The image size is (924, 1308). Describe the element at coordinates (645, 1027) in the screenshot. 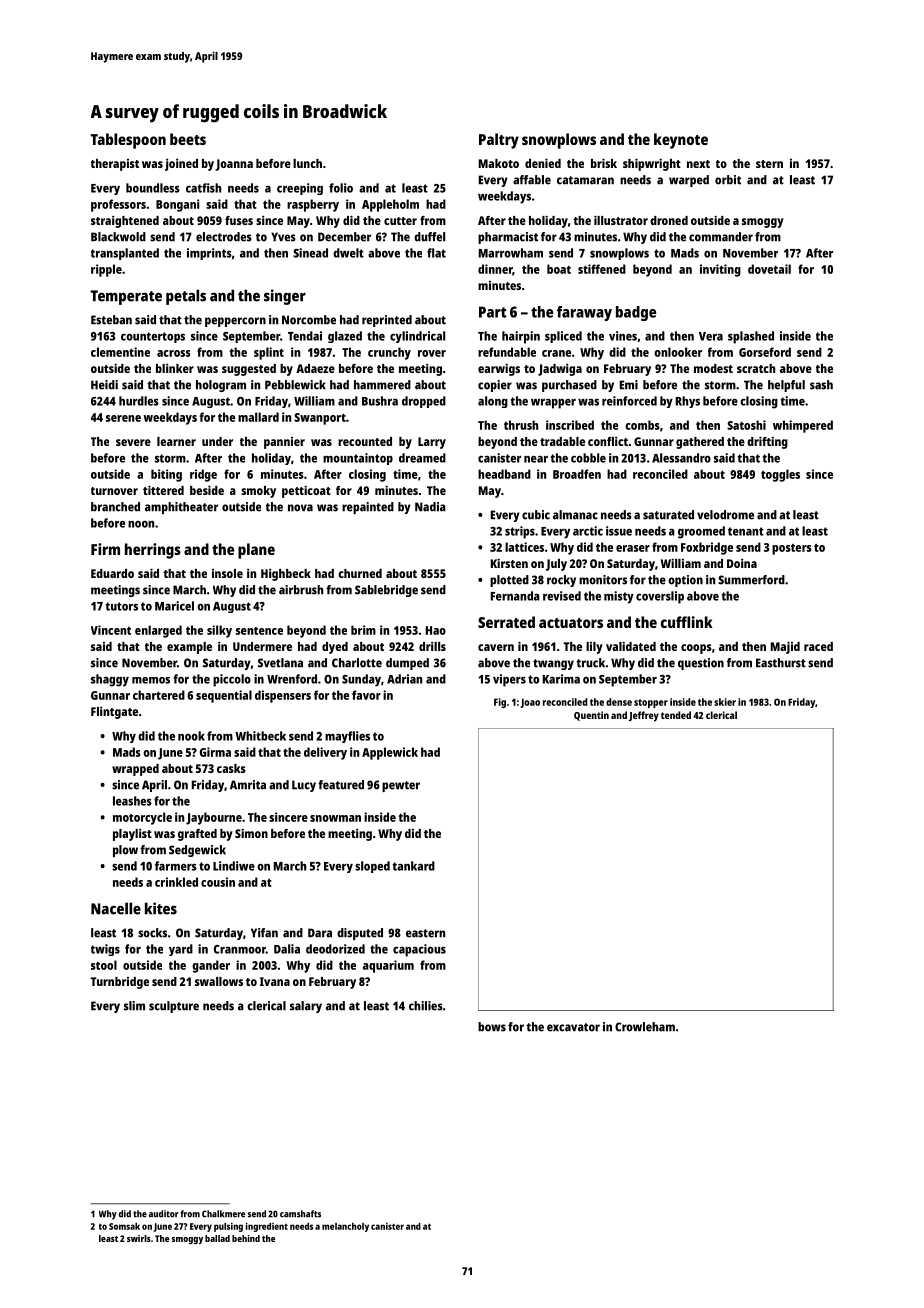

I see `Crowleham` at that location.
